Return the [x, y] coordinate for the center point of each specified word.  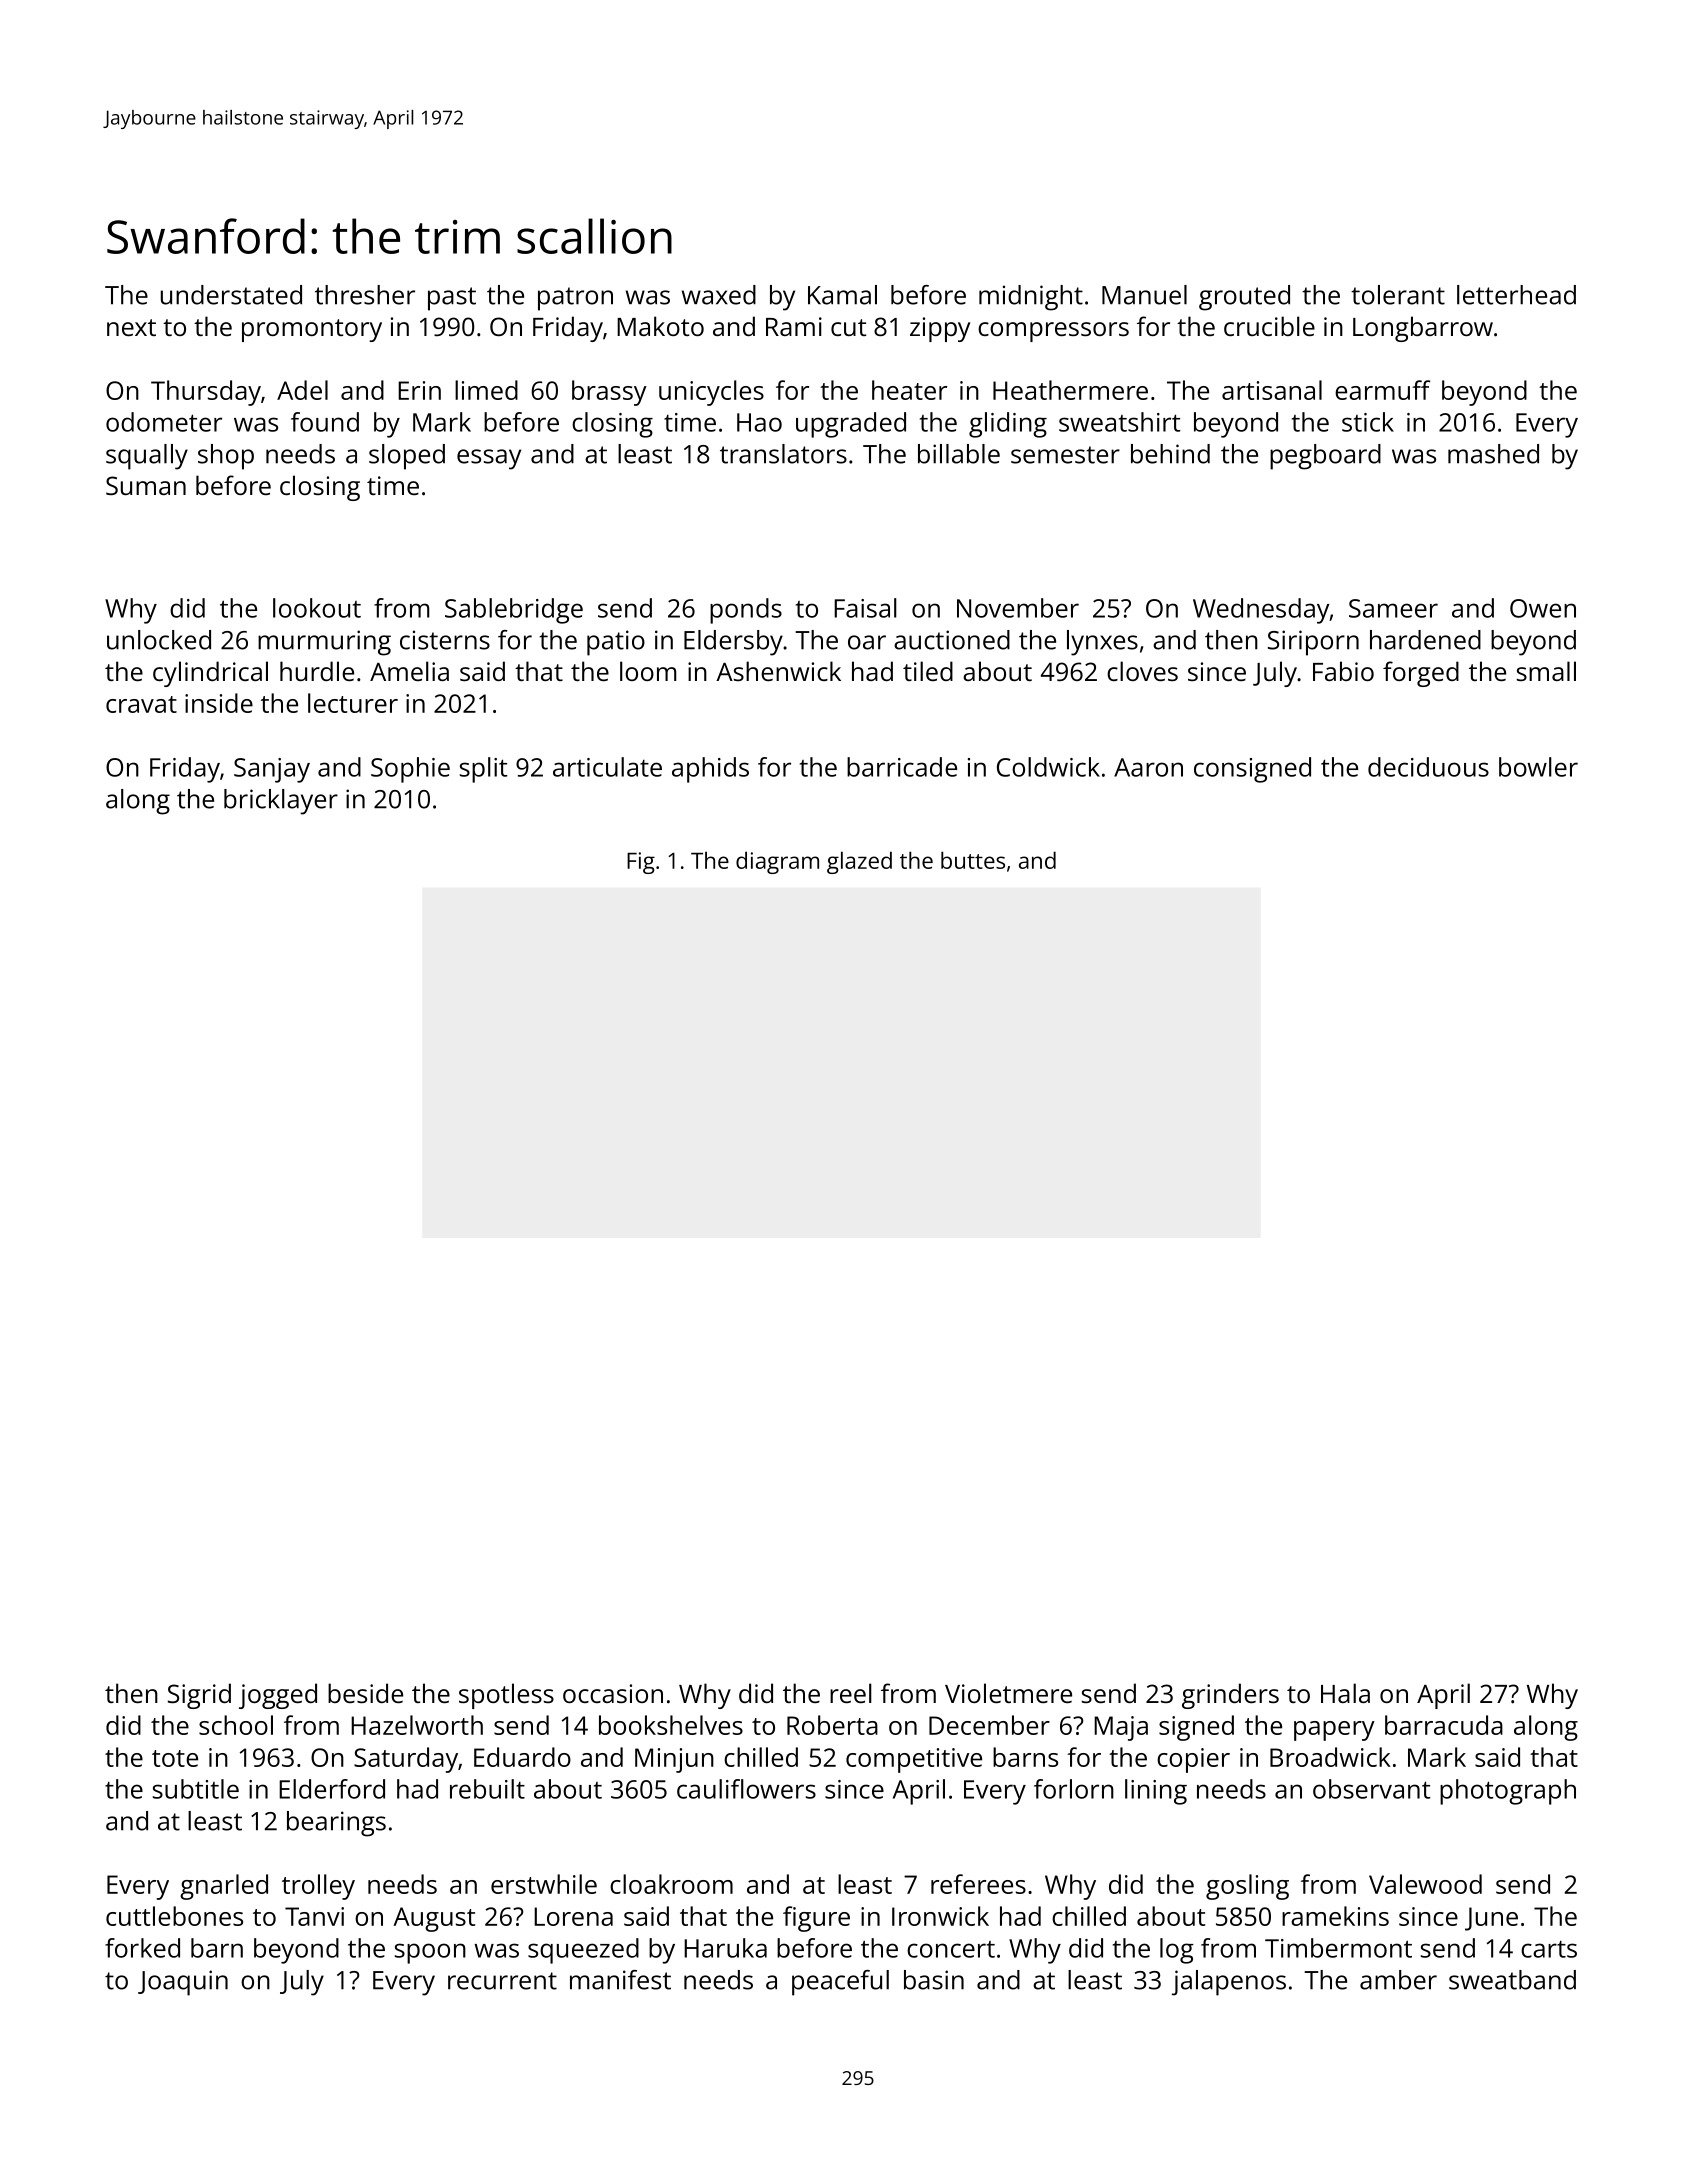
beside [365, 1693]
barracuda [1444, 1725]
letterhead [1516, 295]
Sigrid [199, 1696]
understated [231, 295]
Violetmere [1008, 1693]
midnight [1031, 298]
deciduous [1428, 767]
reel [851, 1693]
